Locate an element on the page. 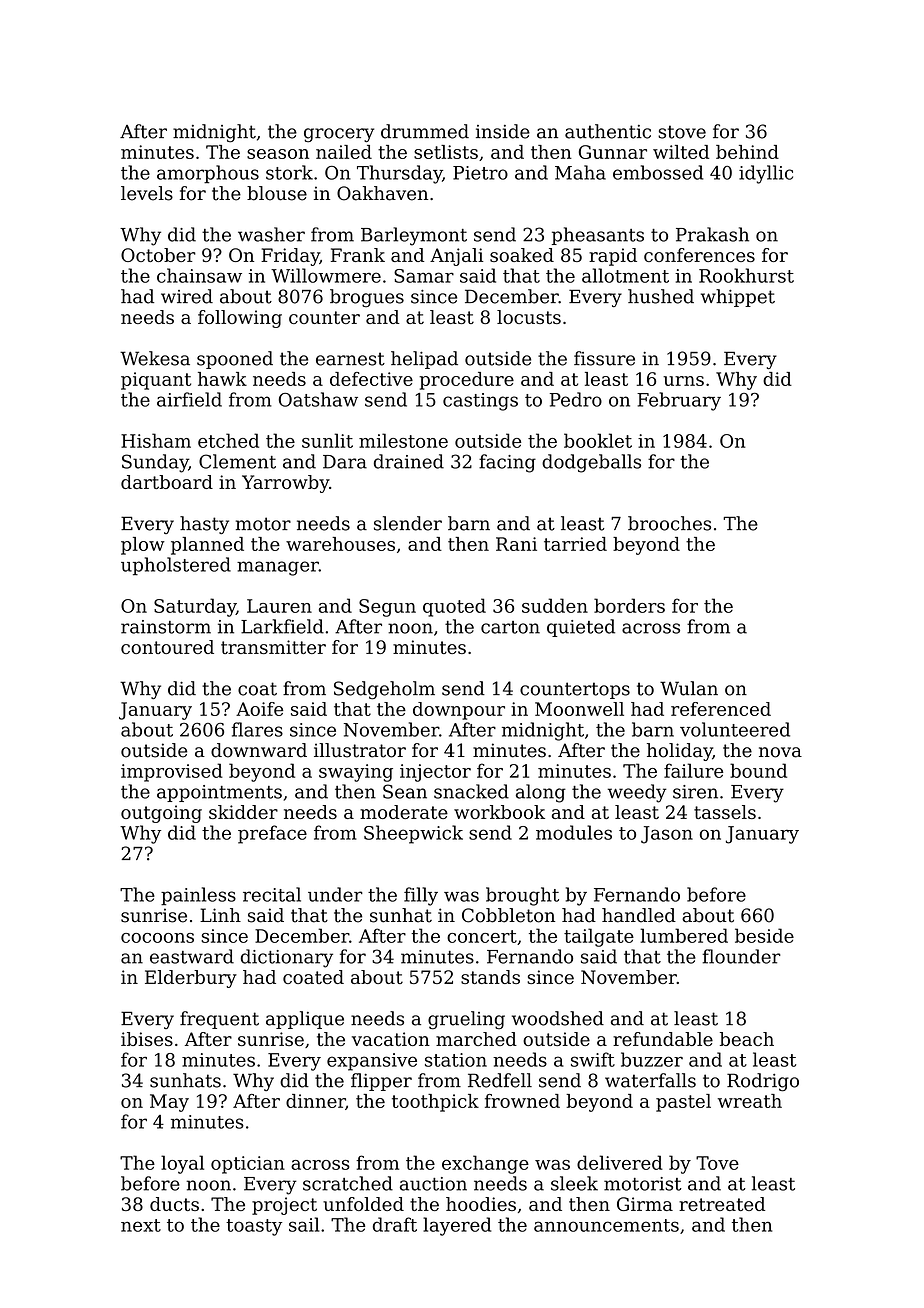 The width and height of the document is (924, 1308). Moonwell is located at coordinates (579, 709).
